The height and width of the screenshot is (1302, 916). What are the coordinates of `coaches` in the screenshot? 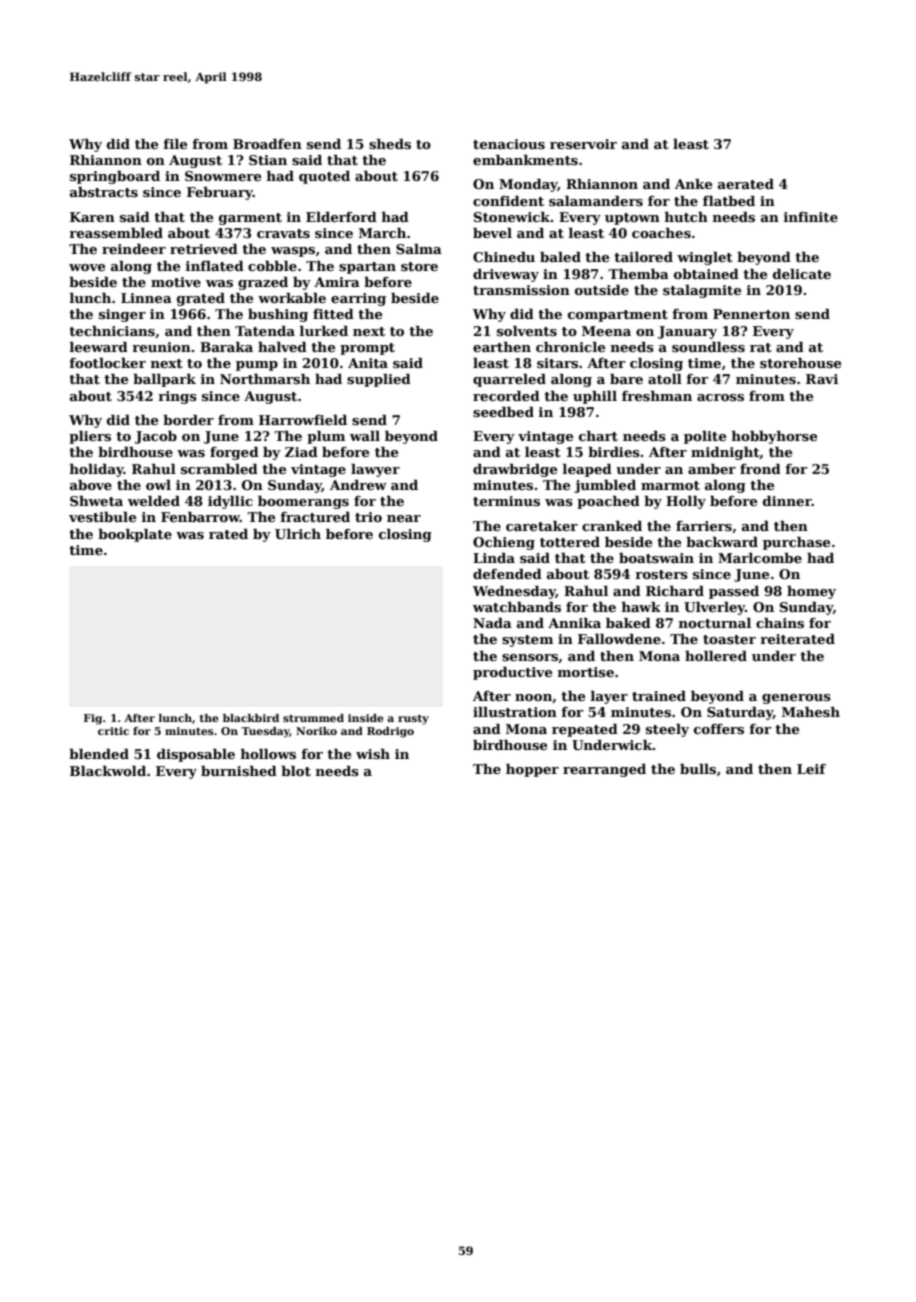 It's located at (661, 233).
